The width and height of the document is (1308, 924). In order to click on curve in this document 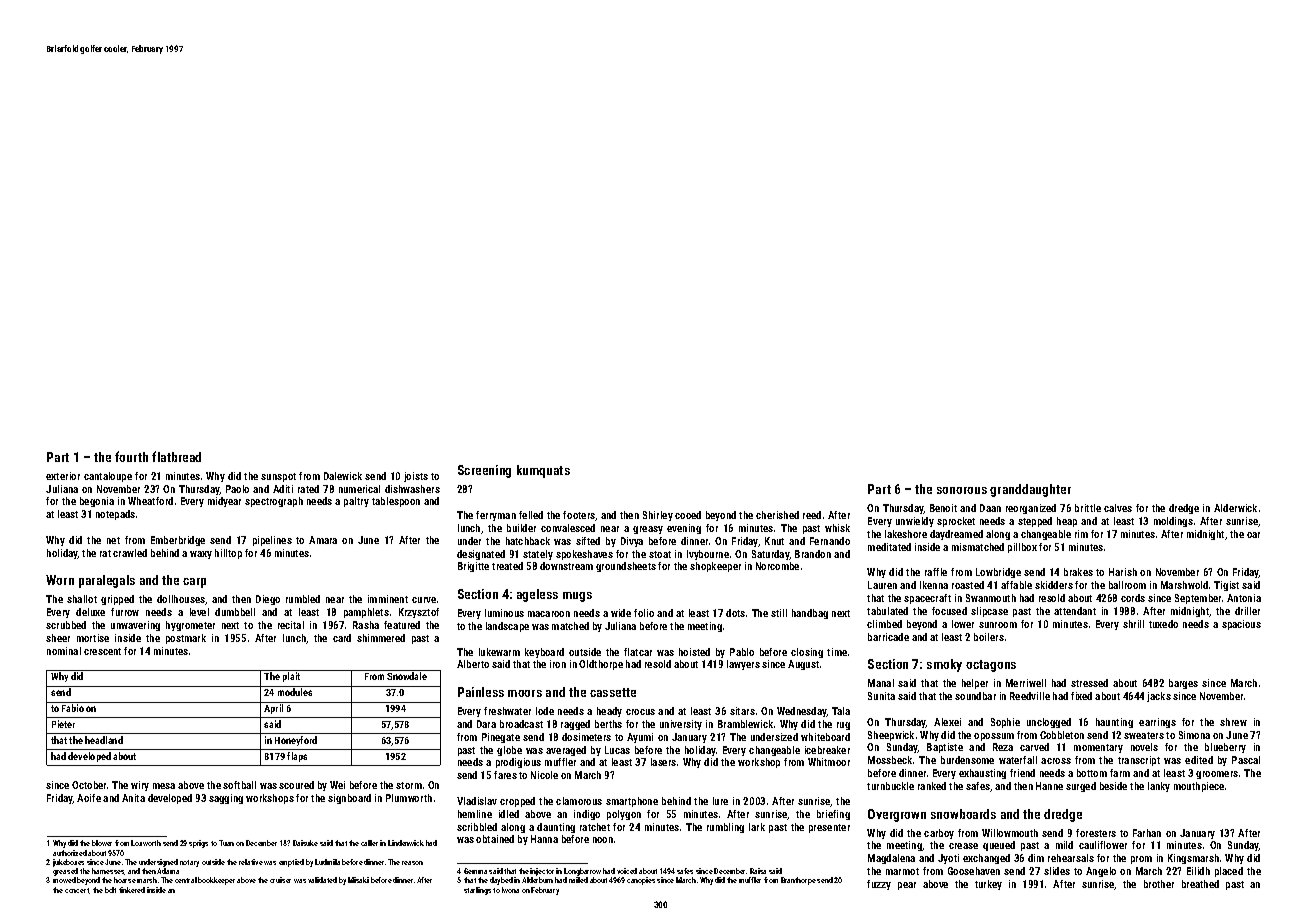, I will do `click(424, 600)`.
